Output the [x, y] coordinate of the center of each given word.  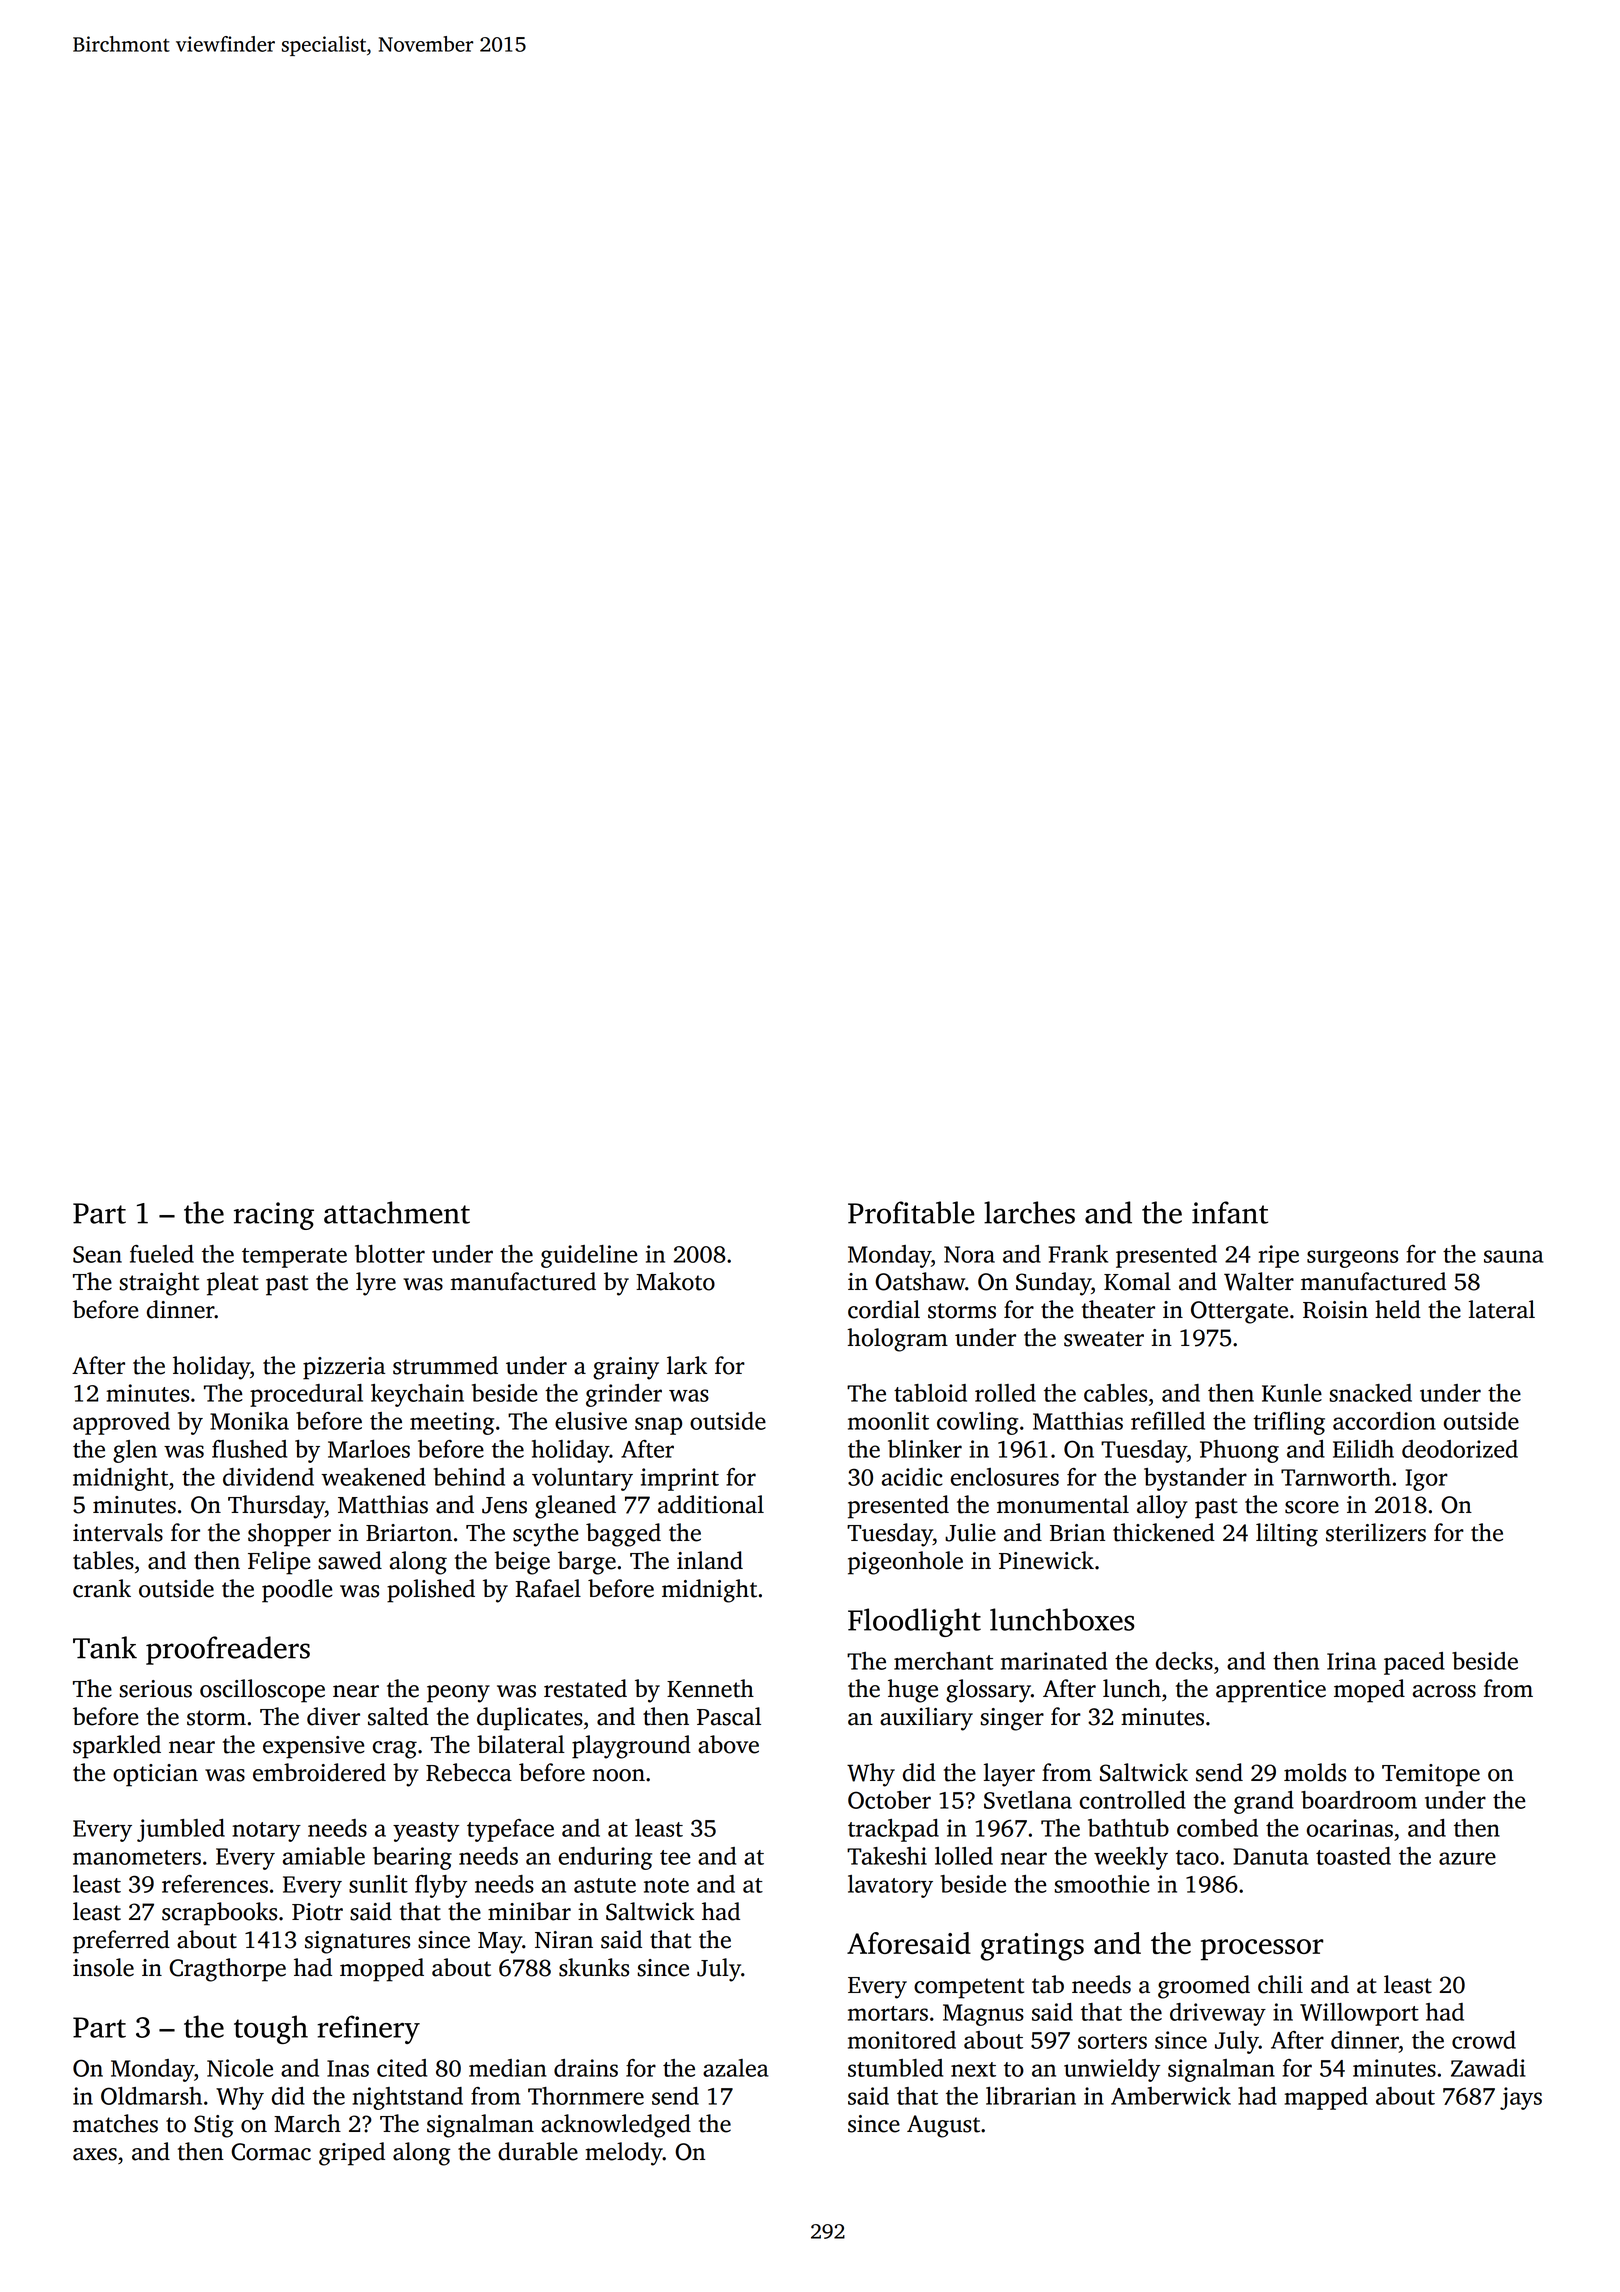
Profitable [911, 1212]
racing [274, 1216]
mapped [1326, 2098]
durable [538, 2151]
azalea [736, 2068]
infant [1230, 1212]
